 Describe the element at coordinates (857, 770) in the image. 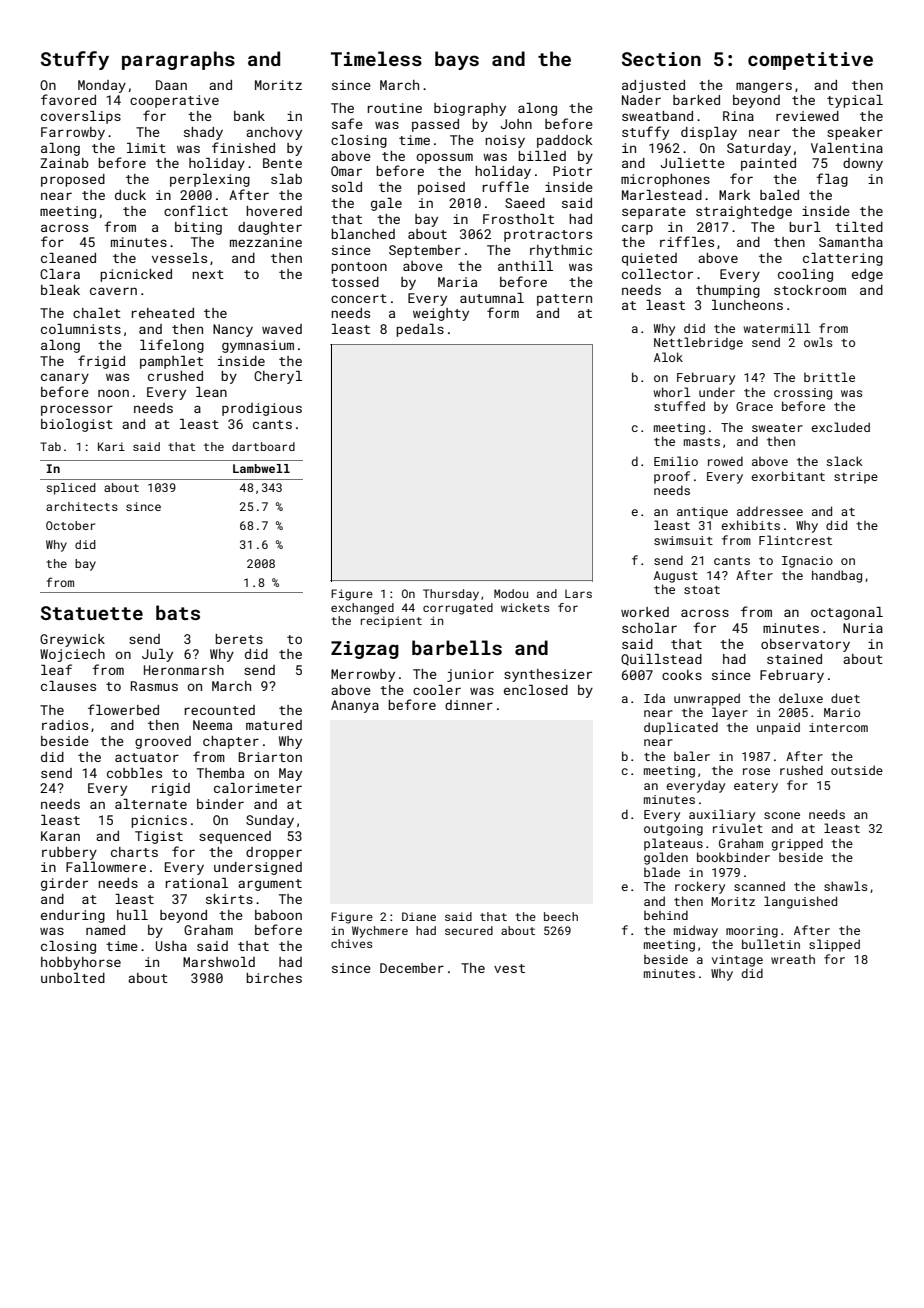

I see `outside` at that location.
